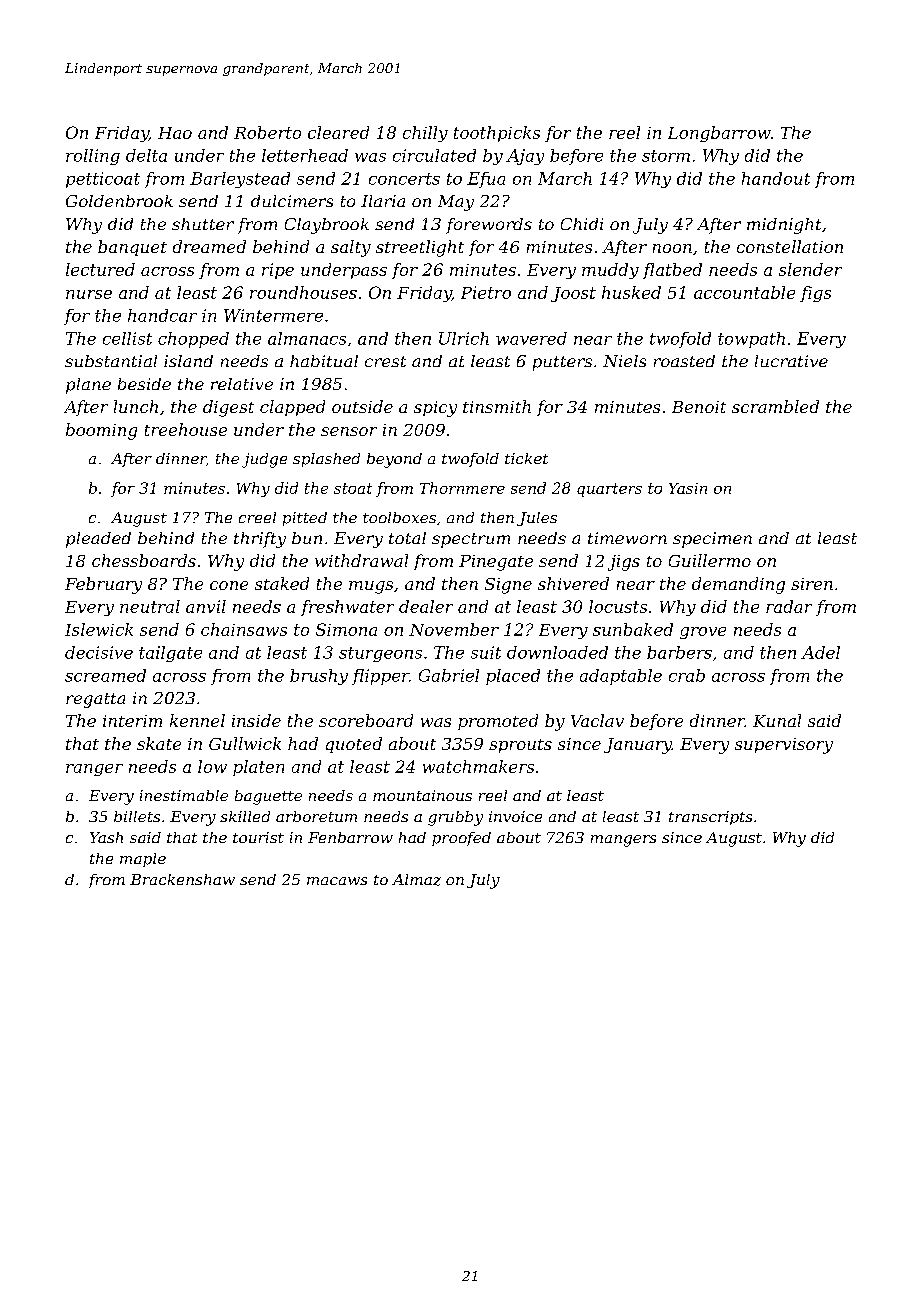  I want to click on delta, so click(146, 155).
